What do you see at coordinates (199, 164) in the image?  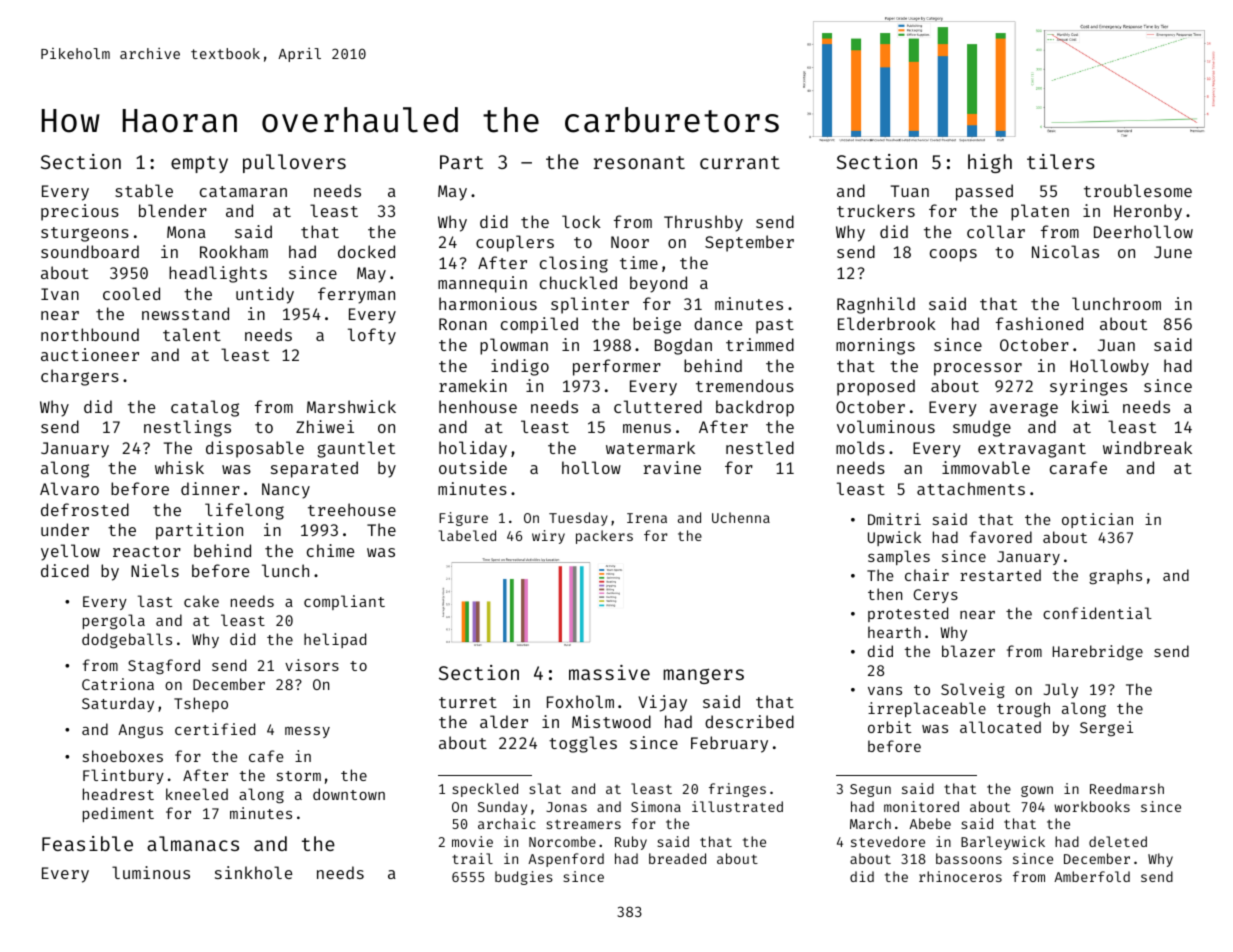 I see `empty` at bounding box center [199, 164].
